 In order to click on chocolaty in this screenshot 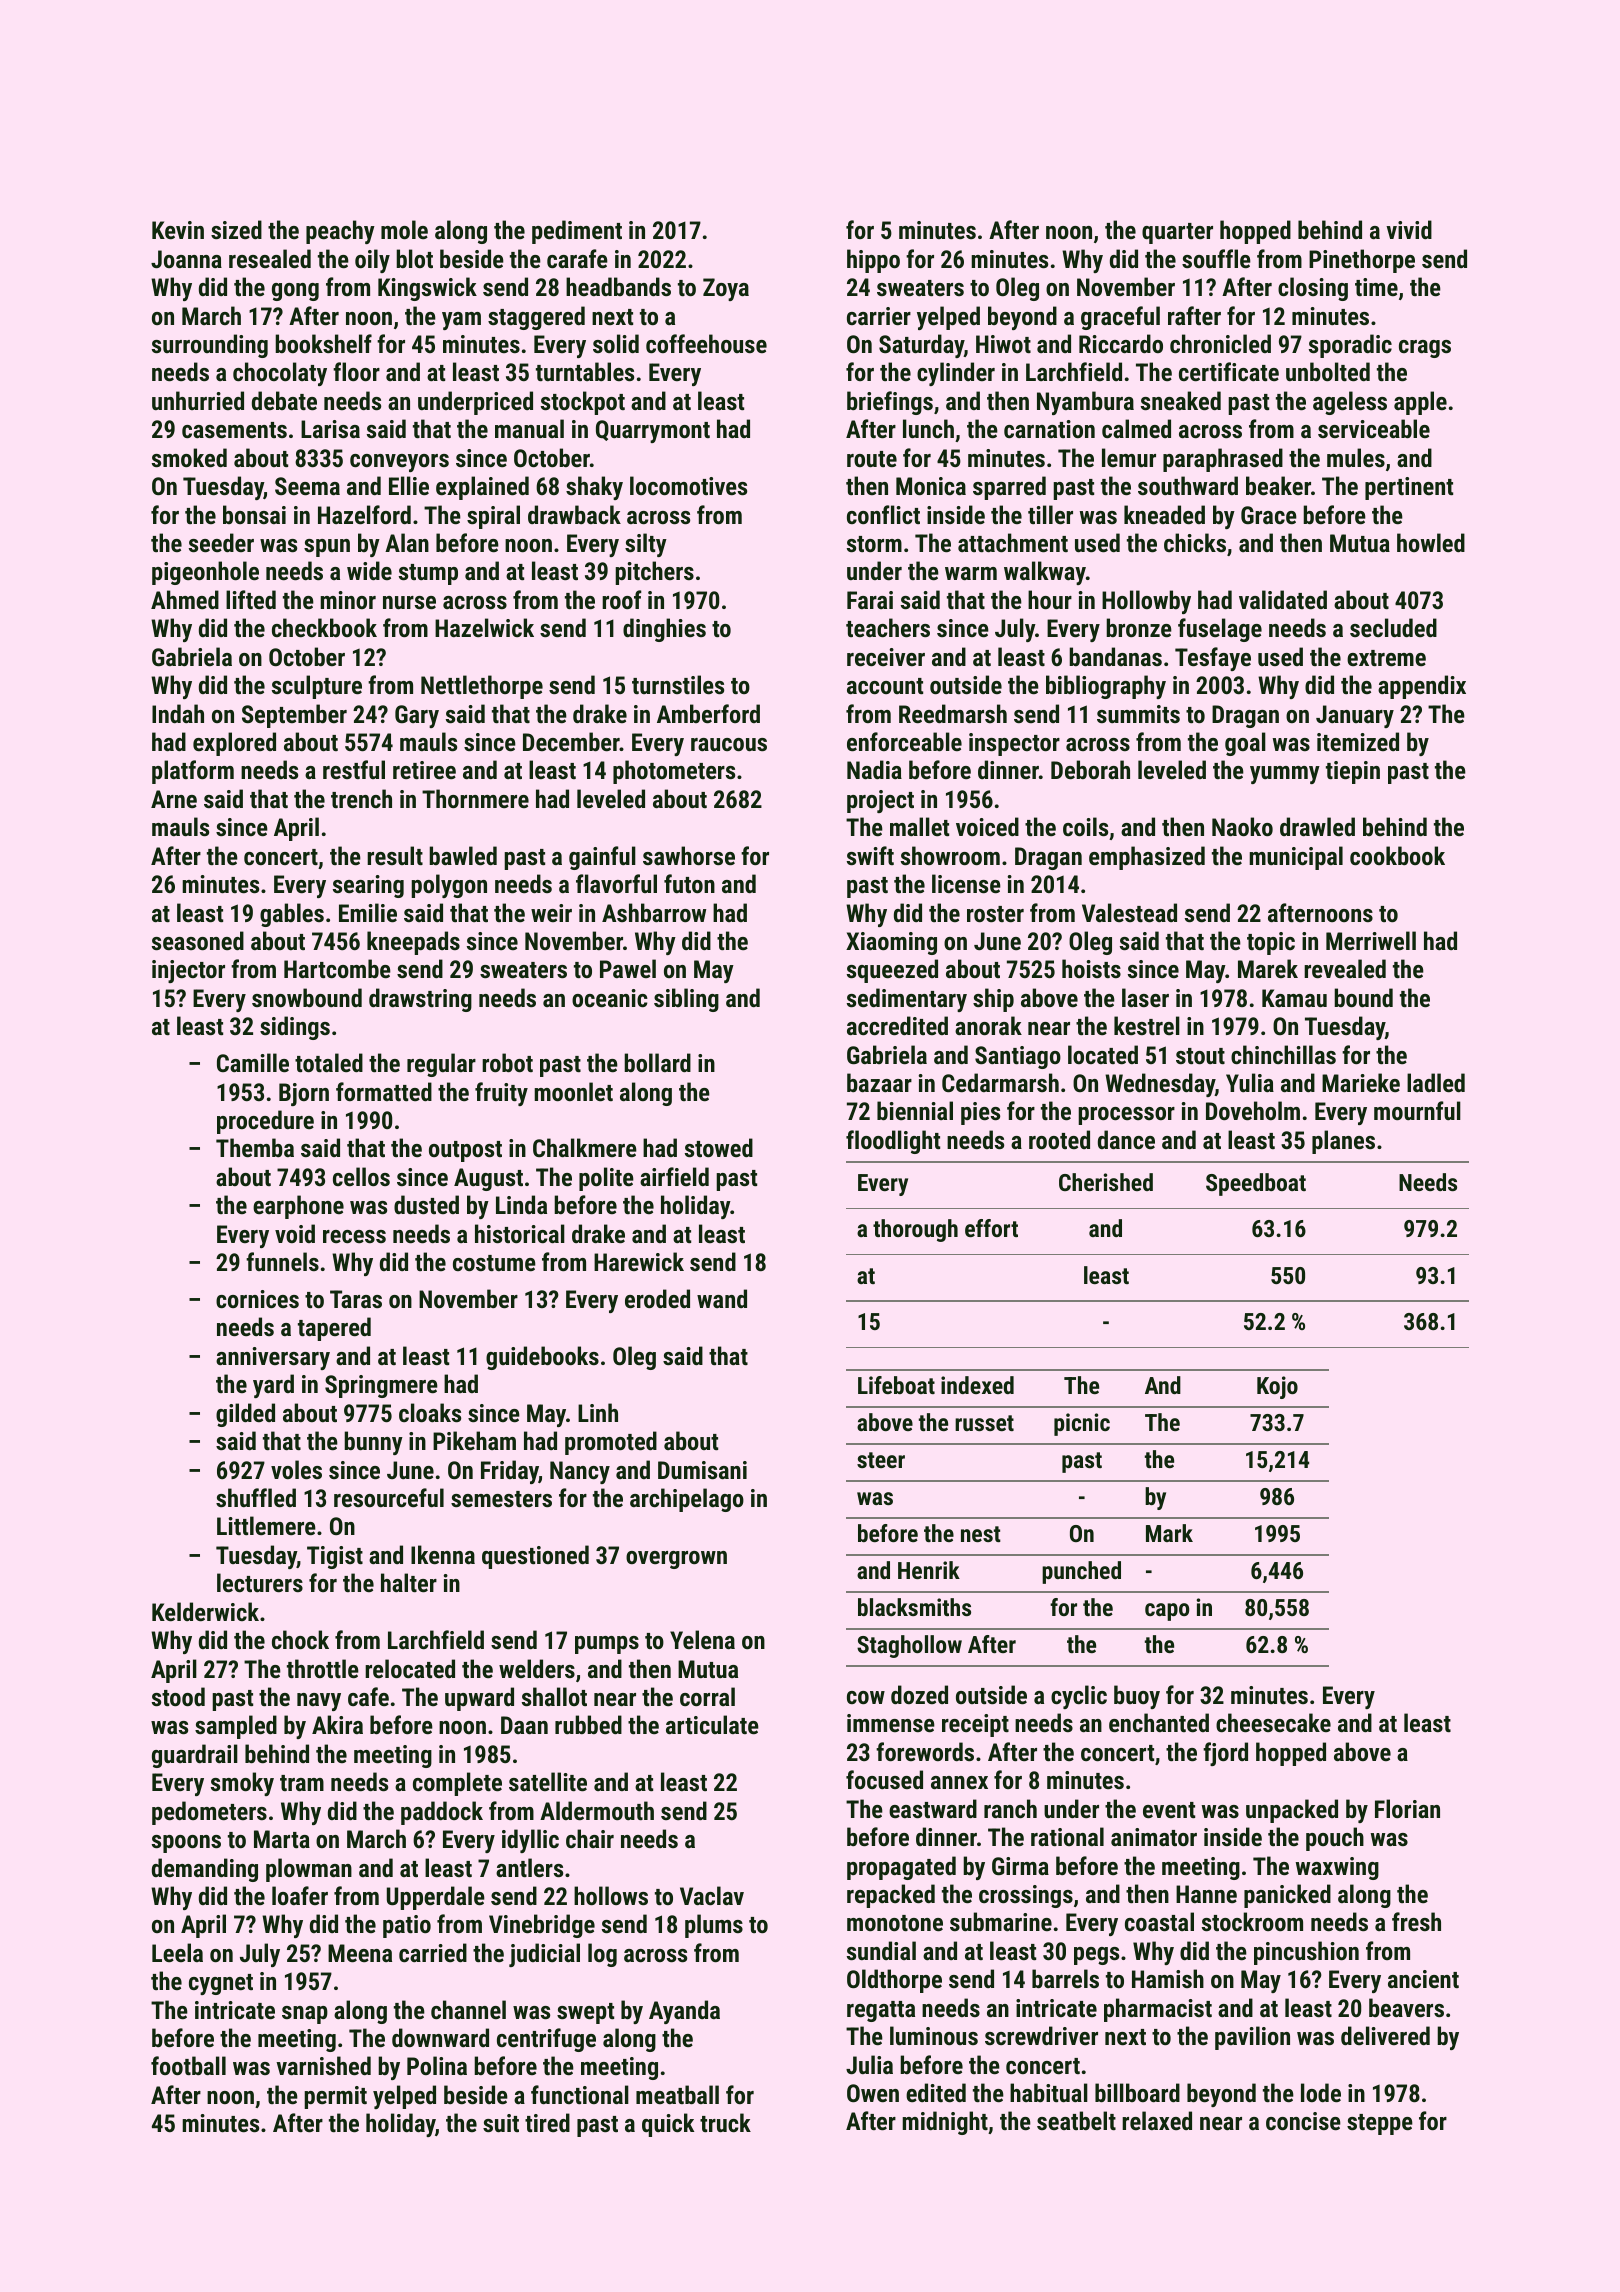, I will do `click(280, 374)`.
